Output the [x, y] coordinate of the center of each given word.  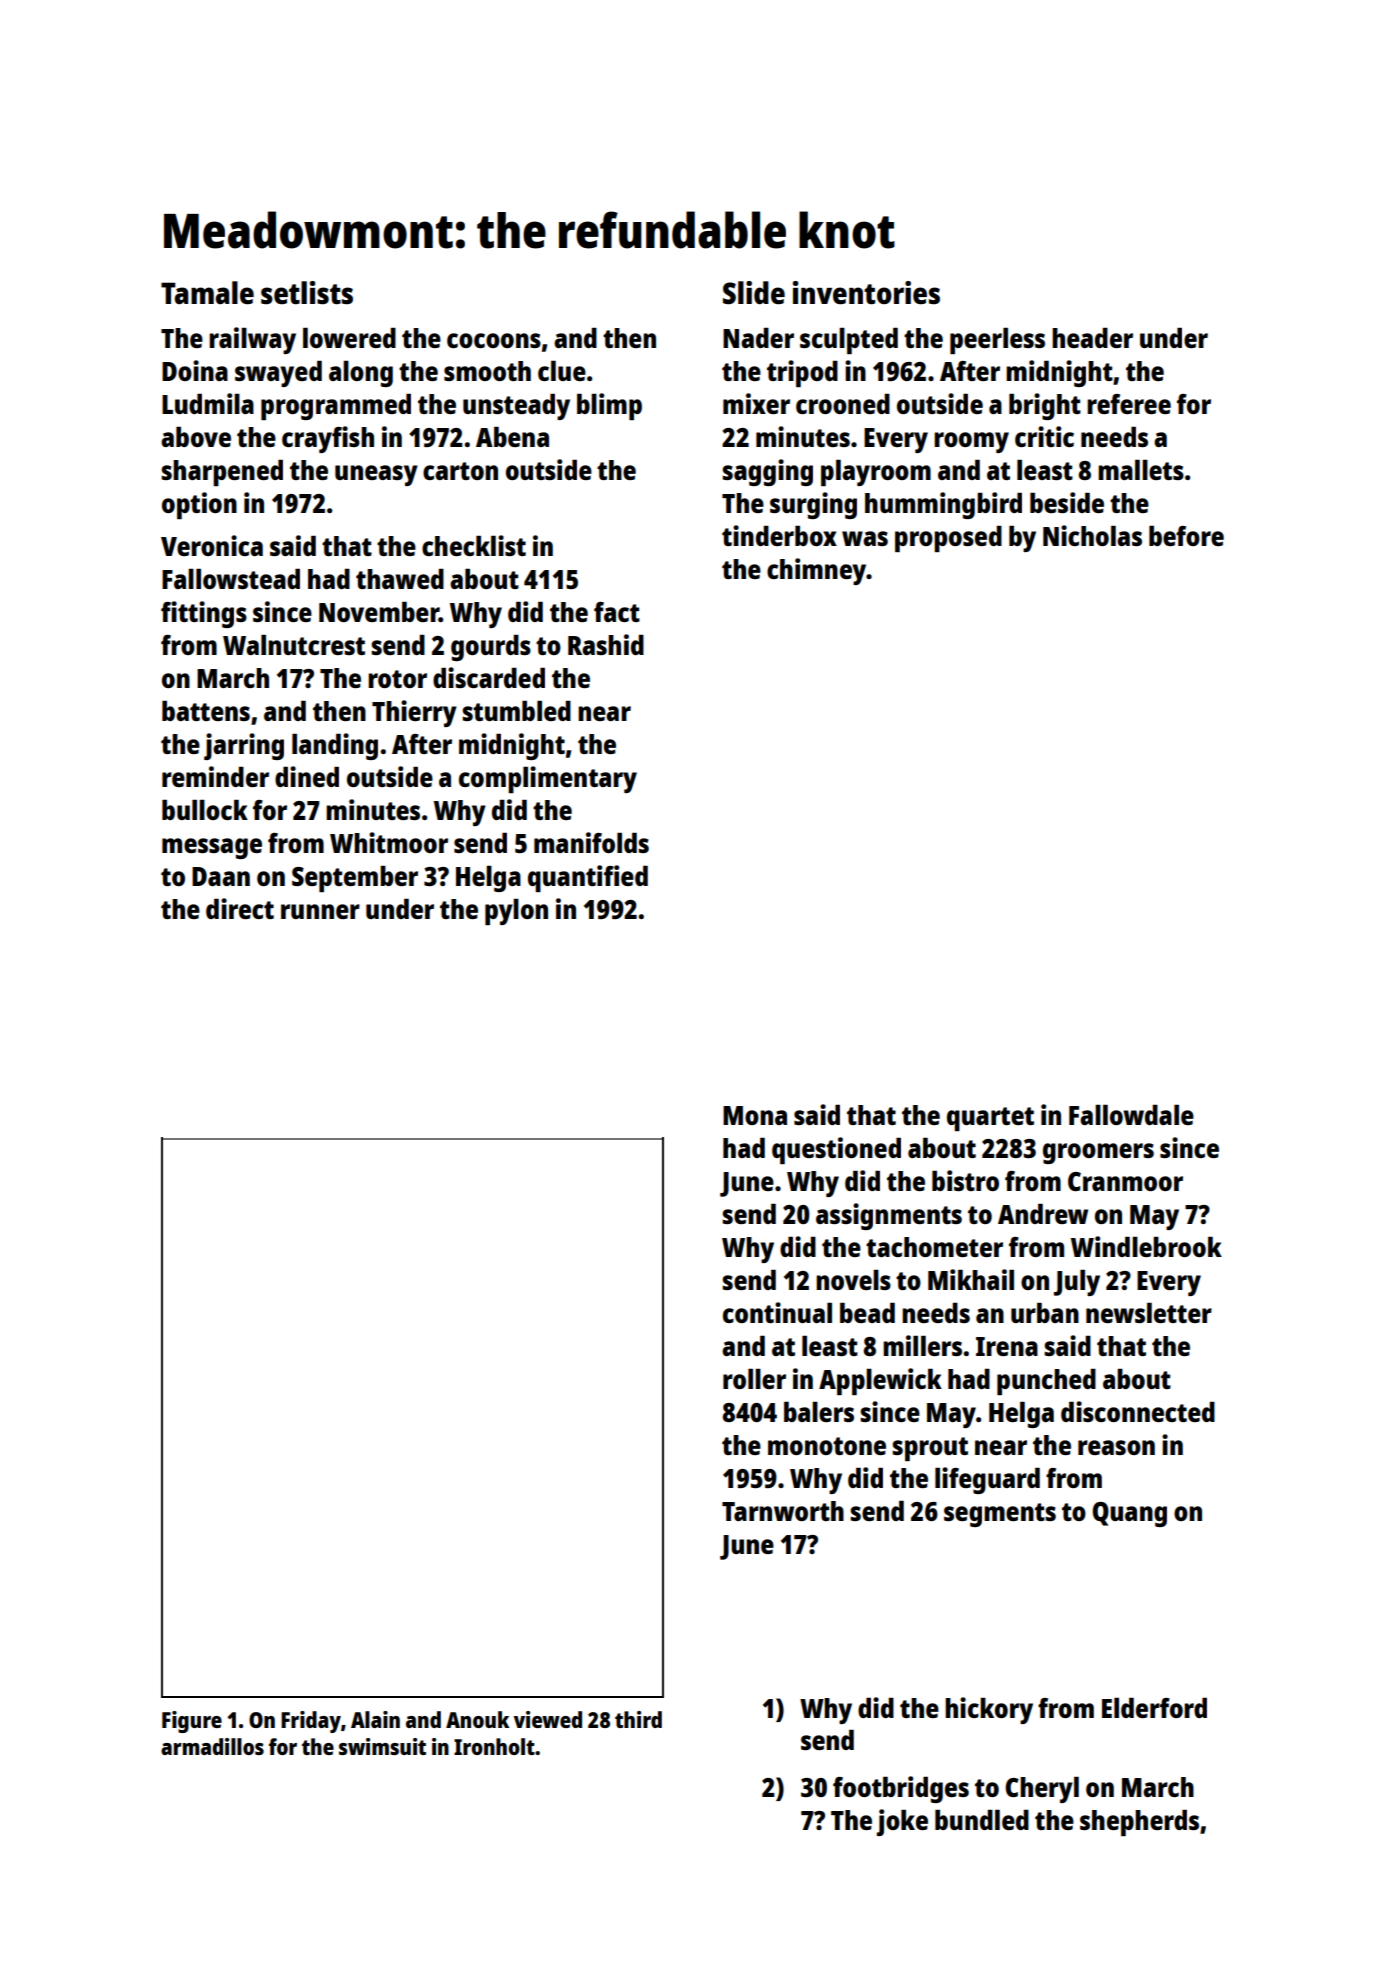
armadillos [212, 1746]
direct [240, 908]
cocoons [494, 340]
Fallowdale [1131, 1115]
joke [902, 1822]
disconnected [1138, 1411]
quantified [588, 878]
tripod [802, 373]
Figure [192, 1722]
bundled [982, 1820]
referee [1129, 404]
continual [777, 1312]
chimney [817, 571]
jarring [244, 746]
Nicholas [1092, 535]
